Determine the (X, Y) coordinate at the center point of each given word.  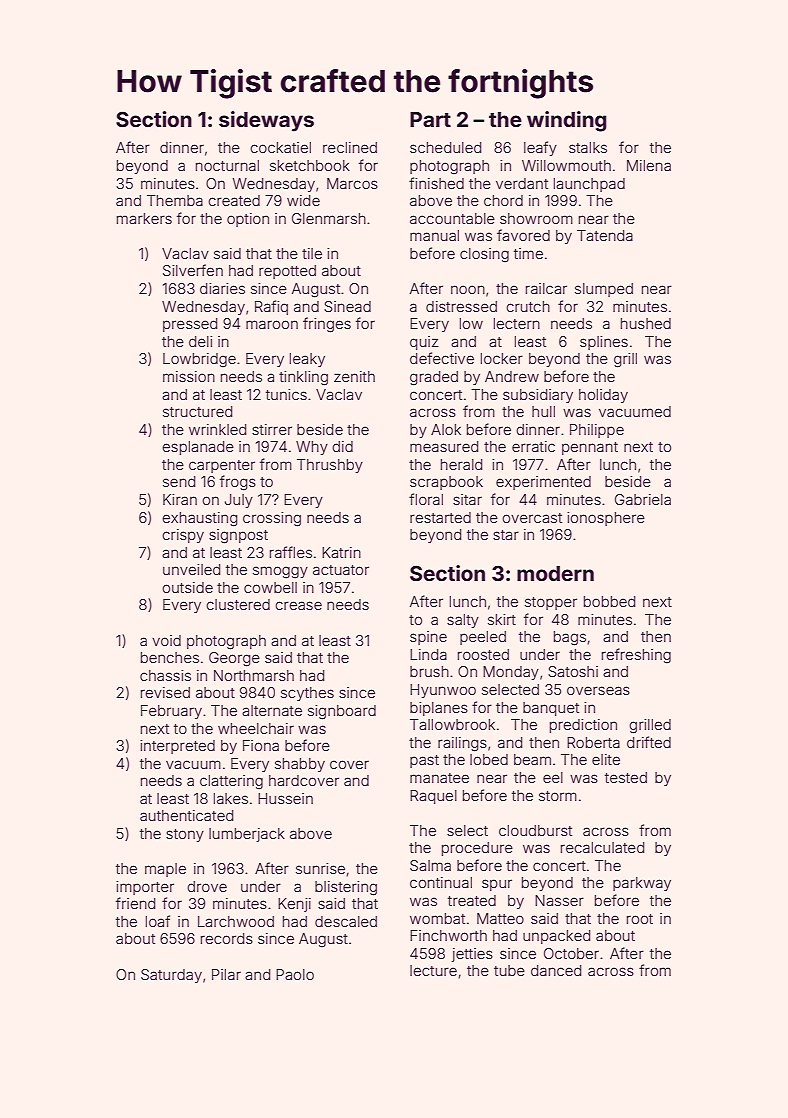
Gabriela (643, 499)
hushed (646, 323)
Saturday (171, 976)
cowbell (270, 587)
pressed (190, 325)
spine (428, 638)
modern (555, 573)
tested (626, 777)
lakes (231, 798)
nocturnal (227, 165)
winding (566, 121)
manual (434, 235)
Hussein (285, 798)
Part (430, 119)
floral (426, 499)
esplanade (198, 448)
